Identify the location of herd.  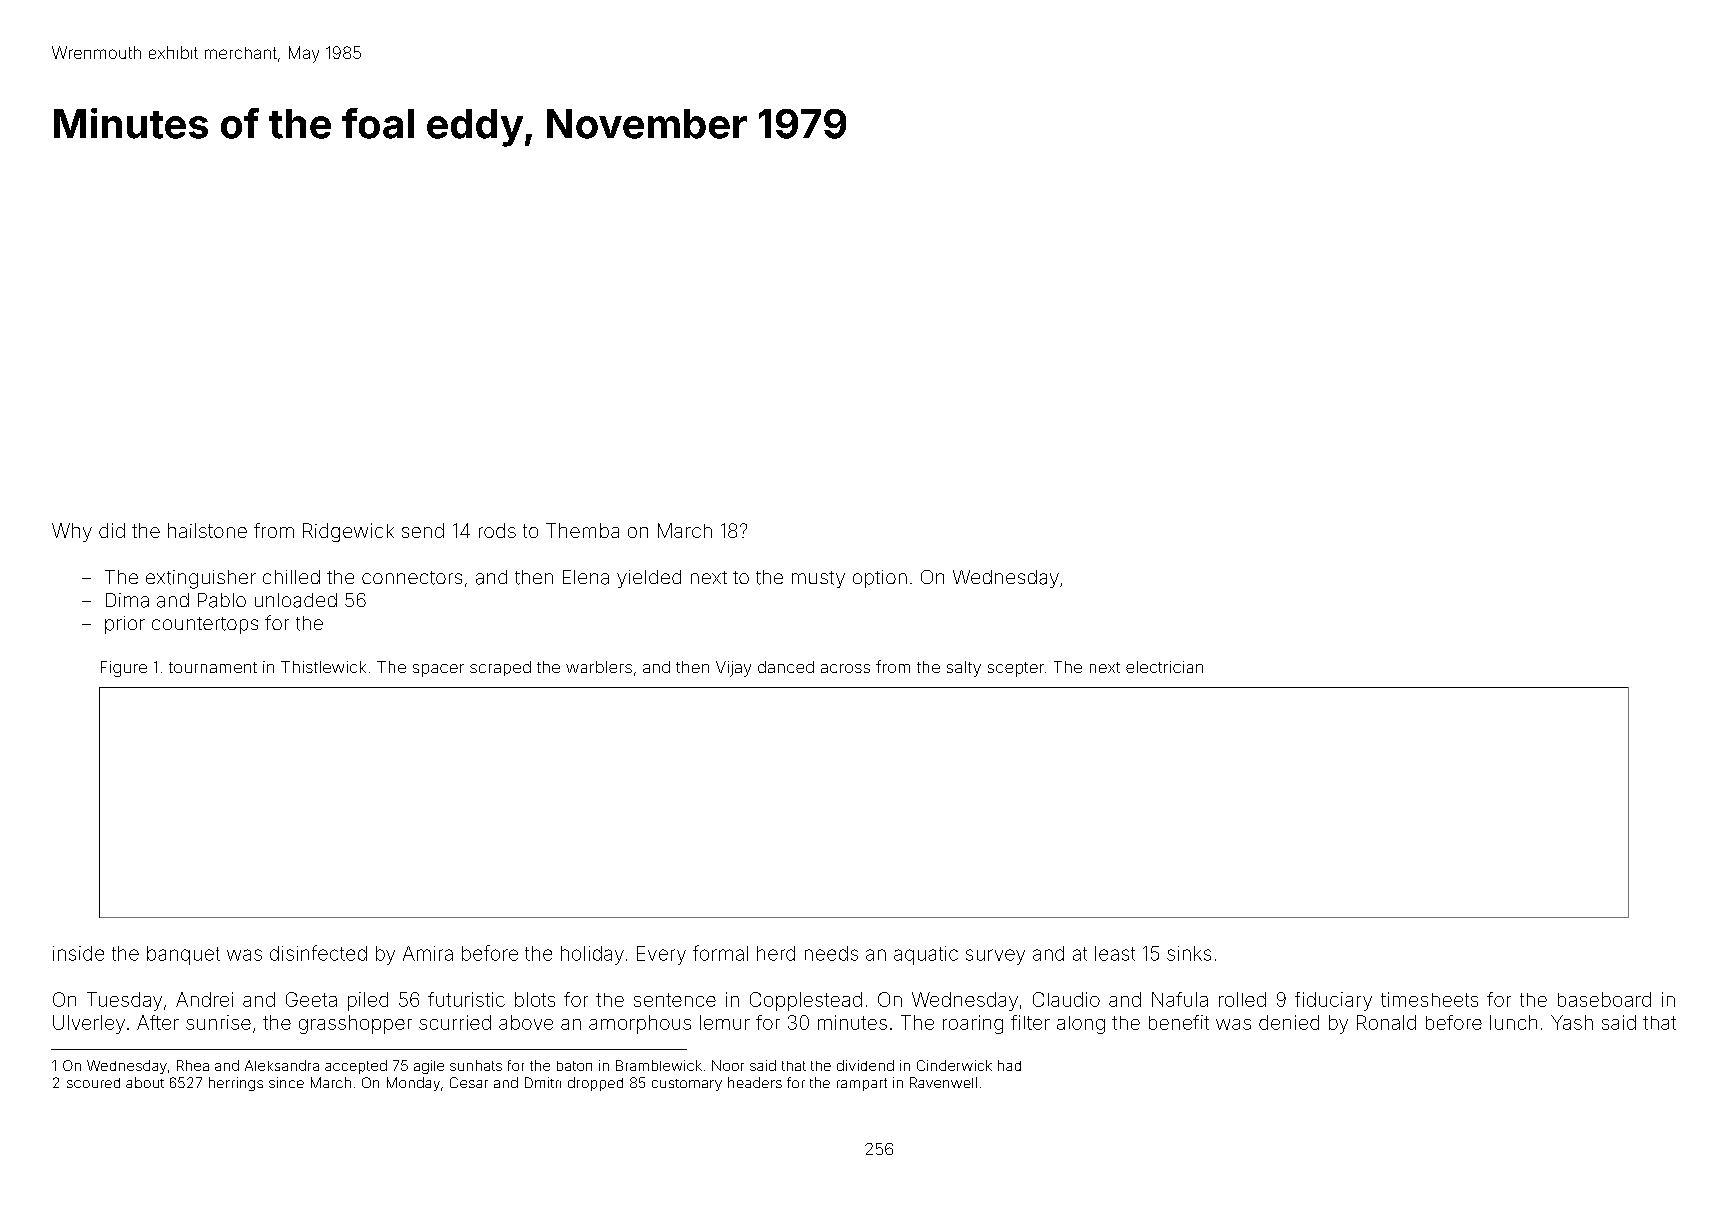
(776, 953).
